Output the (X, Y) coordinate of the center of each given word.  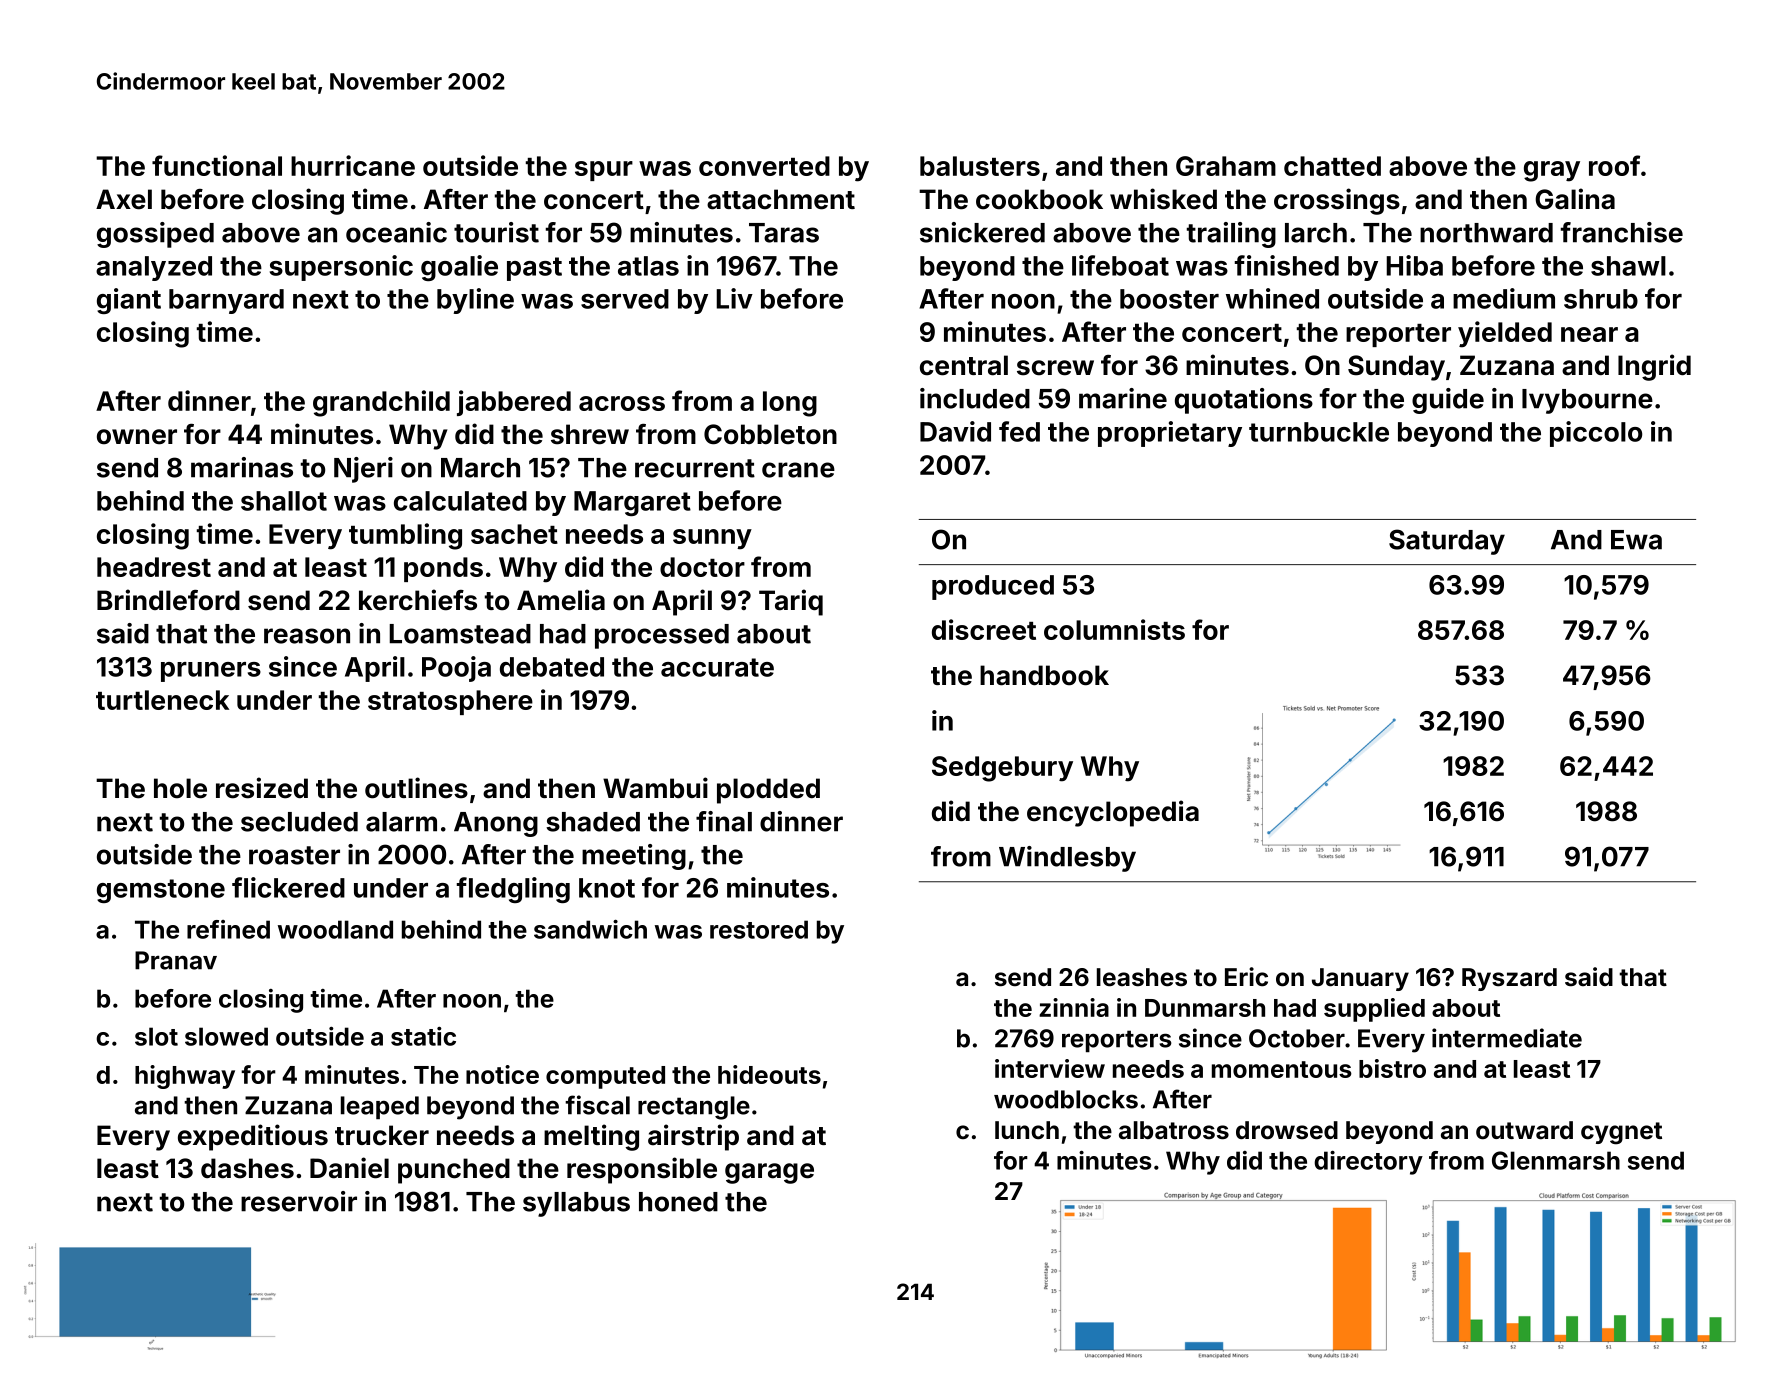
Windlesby (1067, 859)
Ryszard (1509, 979)
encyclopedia (1113, 813)
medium (1504, 298)
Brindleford (168, 600)
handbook (1044, 675)
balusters (980, 166)
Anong (496, 824)
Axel (124, 199)
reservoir (299, 1201)
